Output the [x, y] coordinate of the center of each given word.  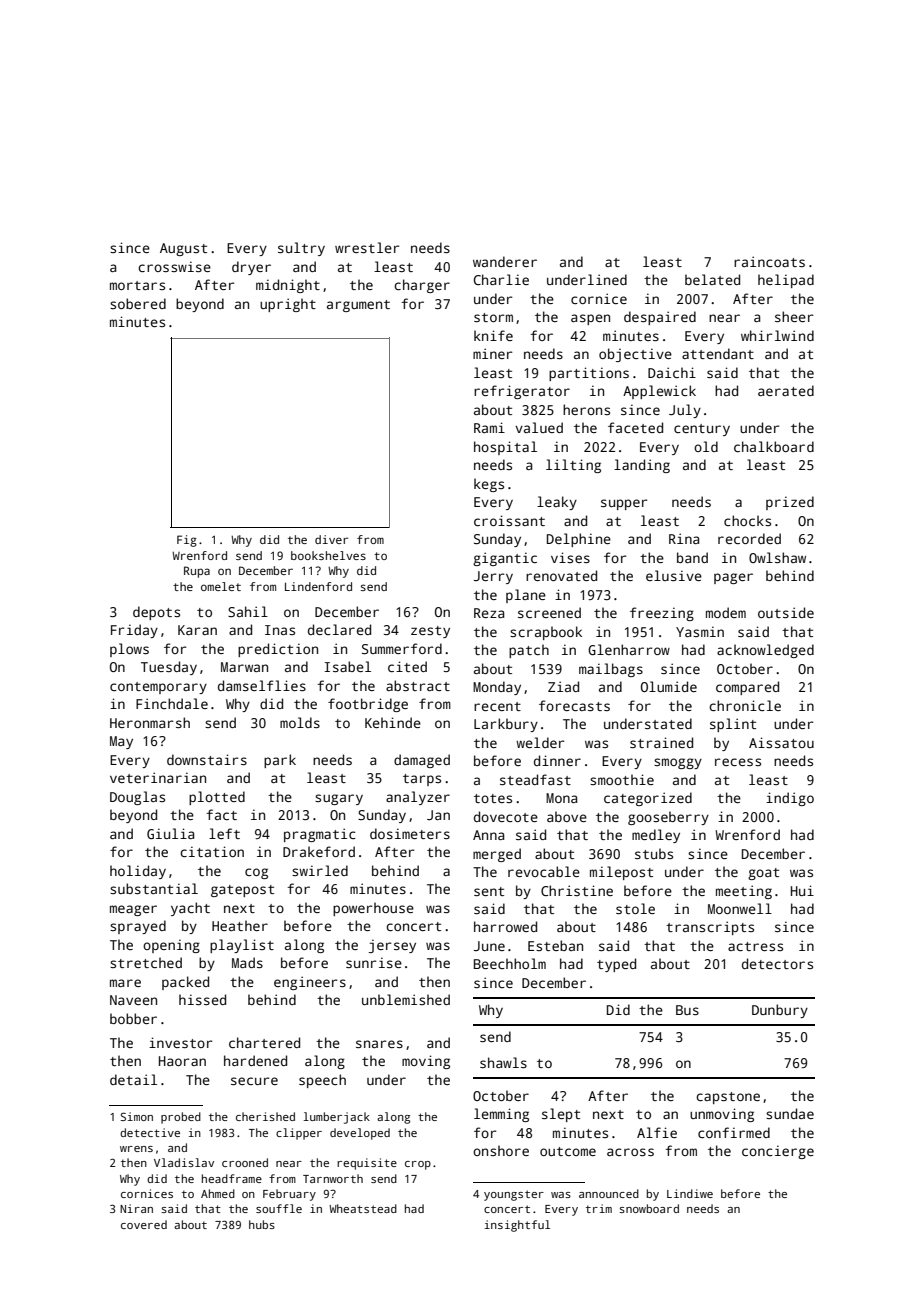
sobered [138, 303]
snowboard [649, 1208]
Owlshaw [777, 557]
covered [144, 1224]
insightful [517, 1226]
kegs [489, 485]
